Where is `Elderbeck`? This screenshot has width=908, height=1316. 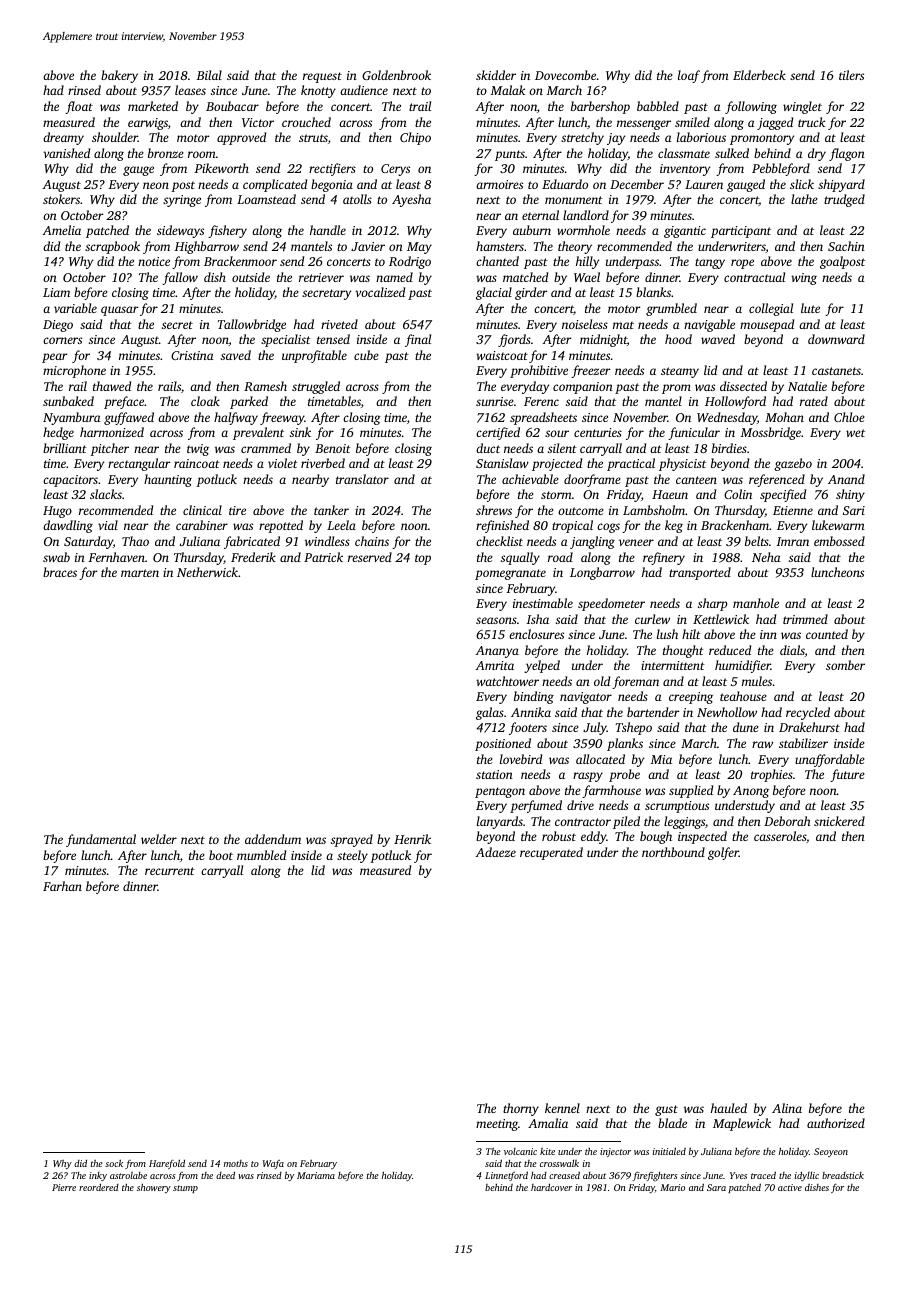 Elderbeck is located at coordinates (759, 75).
